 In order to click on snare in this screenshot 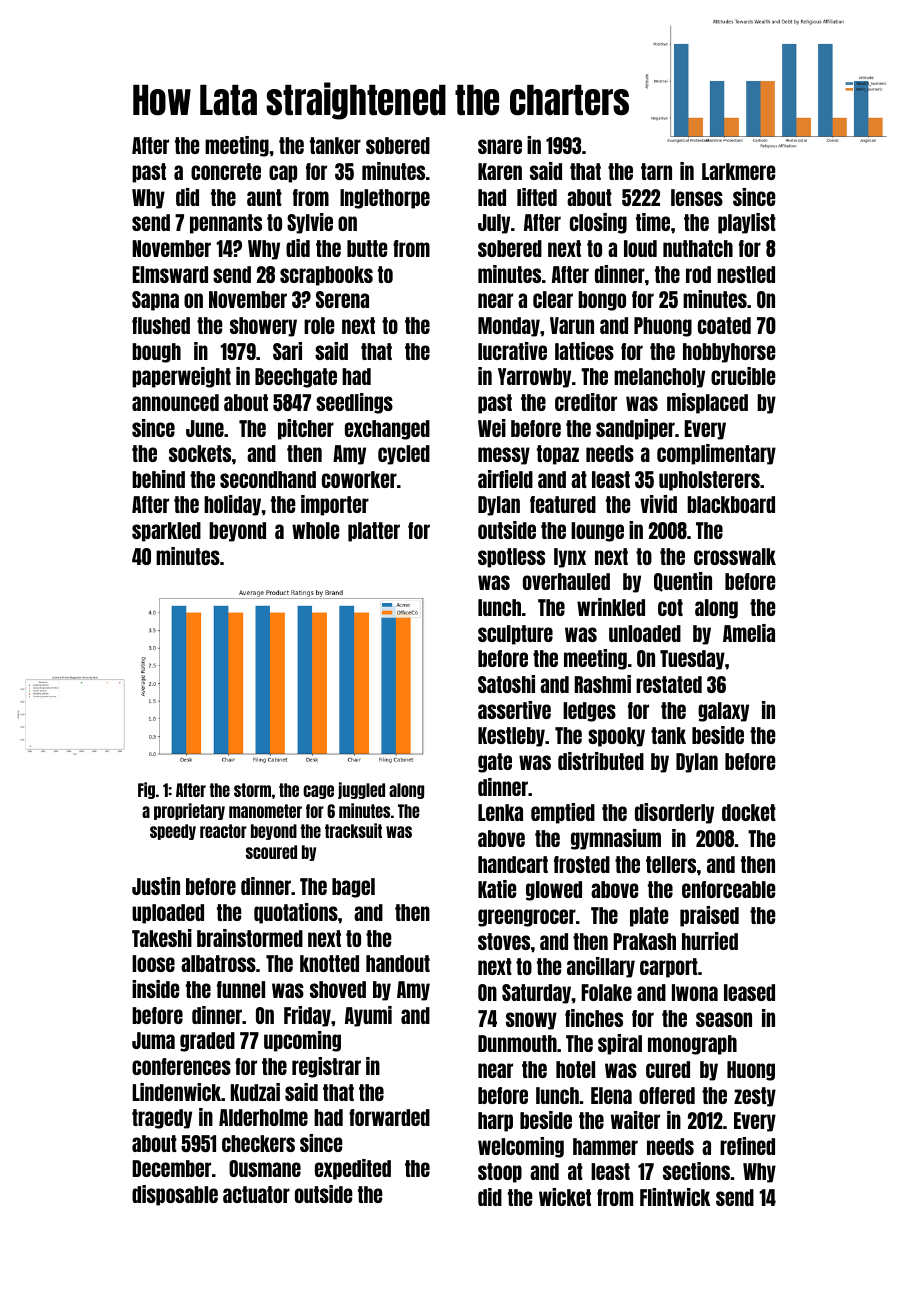, I will do `click(500, 146)`.
